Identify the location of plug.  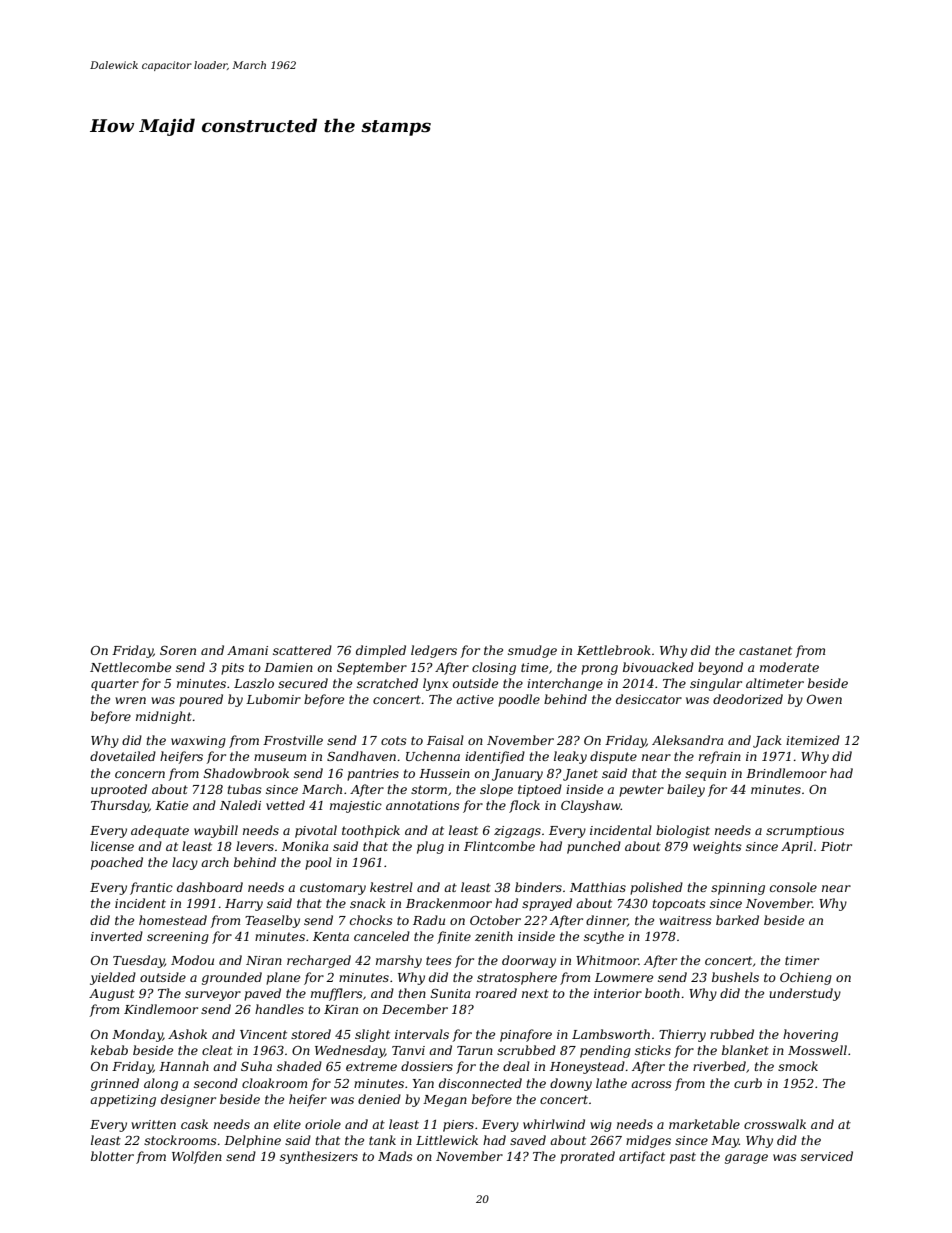
(430, 847).
